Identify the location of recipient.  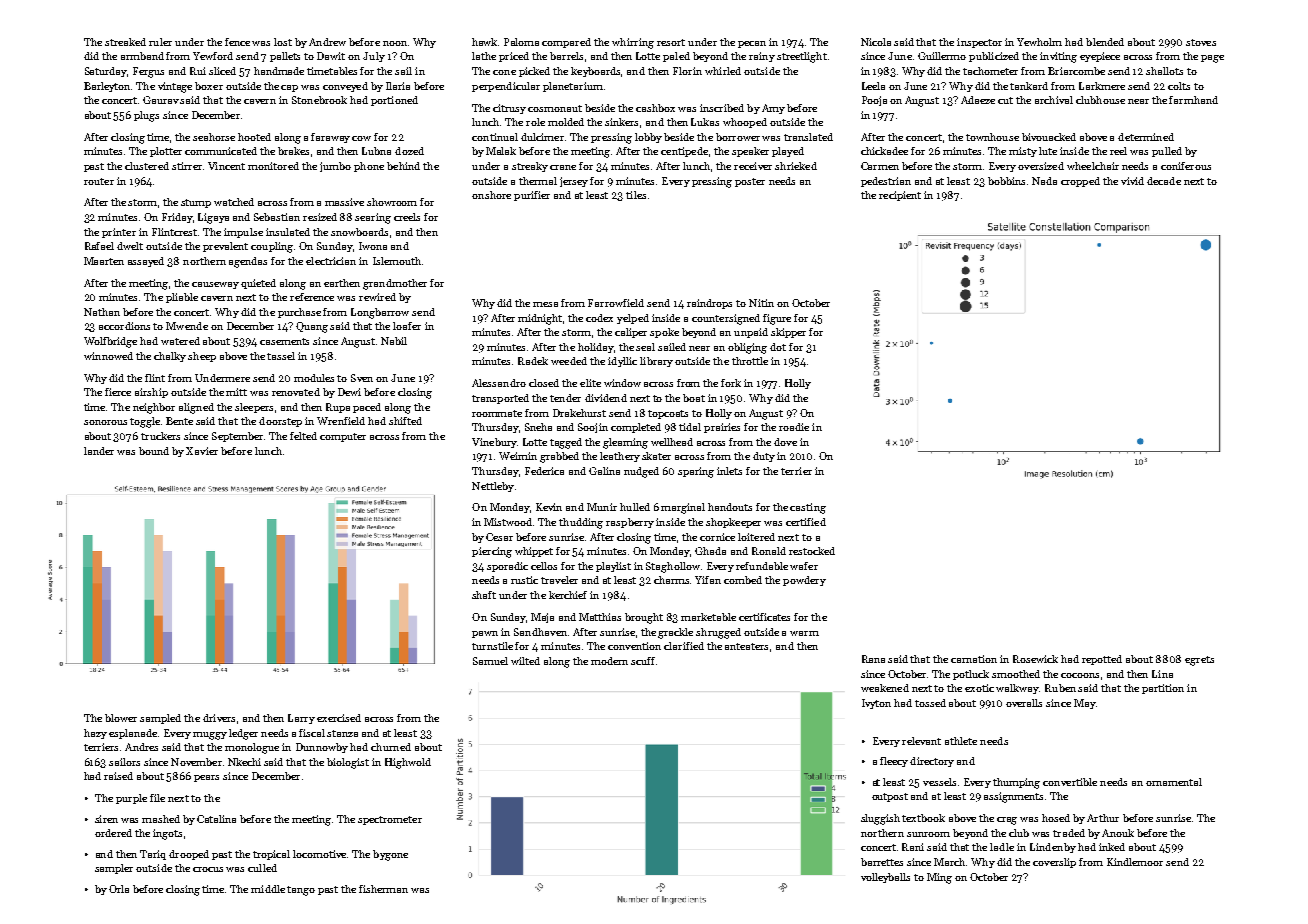
(900, 196).
